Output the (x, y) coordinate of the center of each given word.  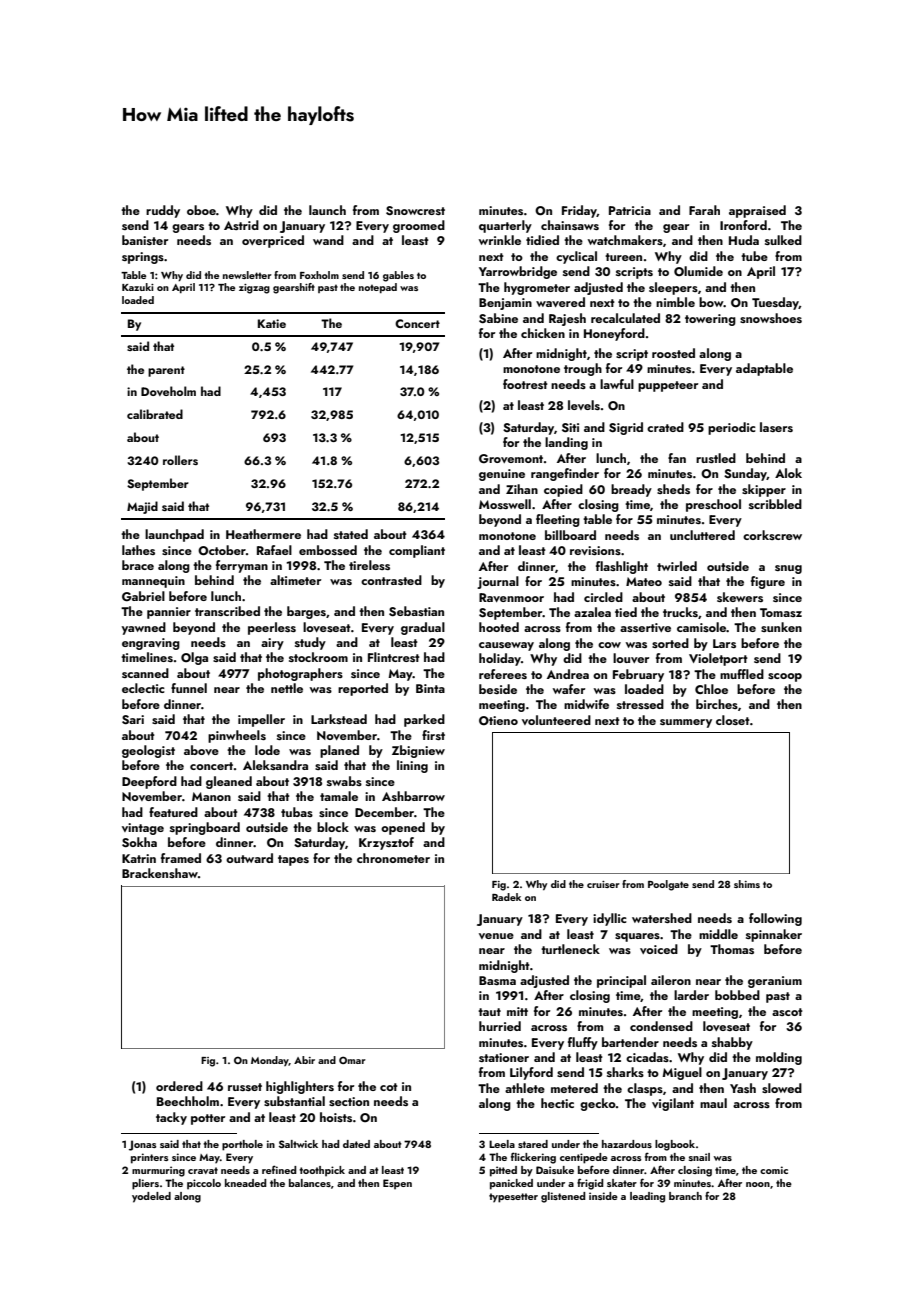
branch (685, 1196)
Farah (704, 210)
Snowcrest (415, 211)
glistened (563, 1197)
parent (166, 371)
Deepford (149, 782)
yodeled (151, 1197)
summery (686, 723)
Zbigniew (418, 751)
